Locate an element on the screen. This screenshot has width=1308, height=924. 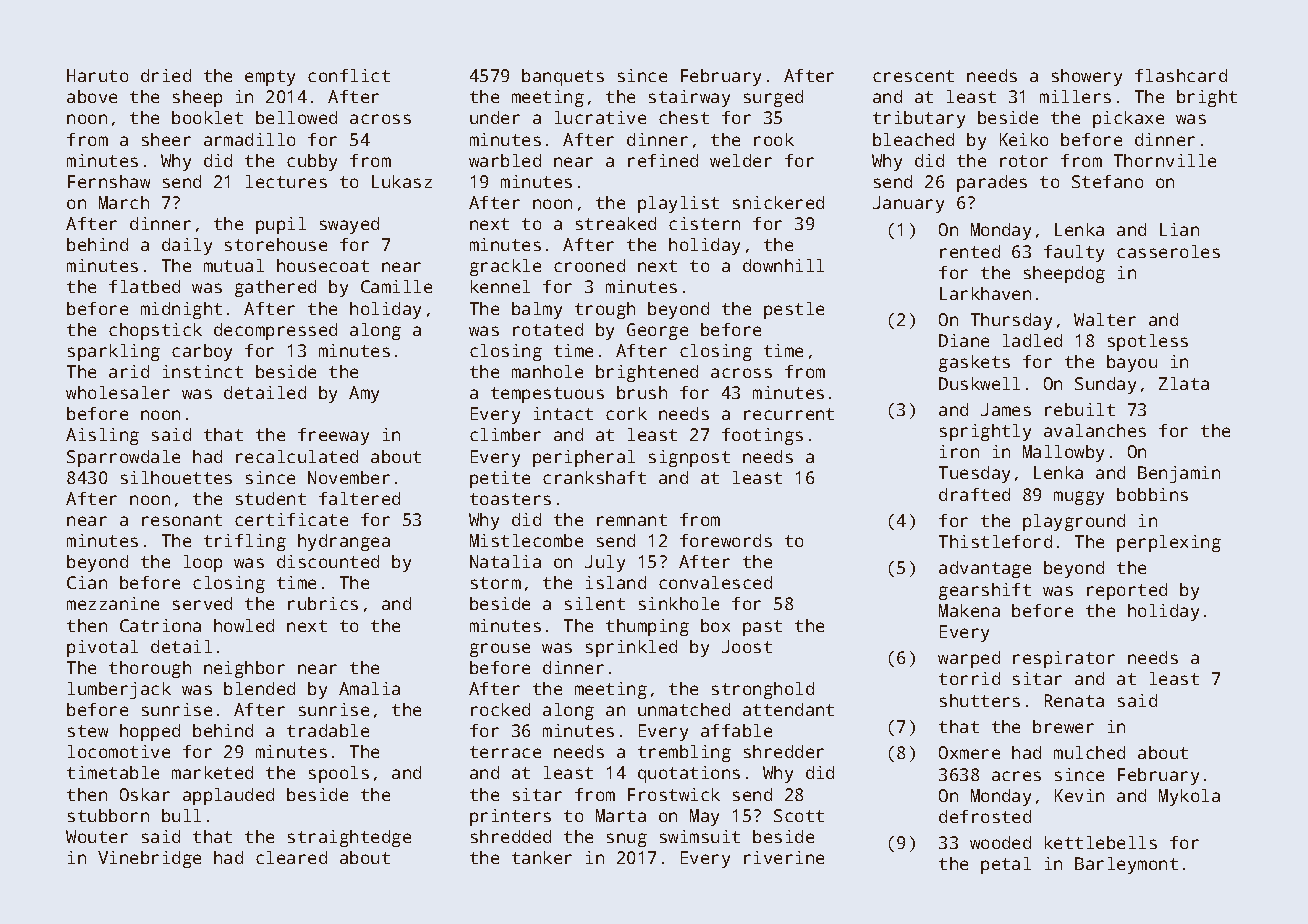
stairway is located at coordinates (689, 98).
